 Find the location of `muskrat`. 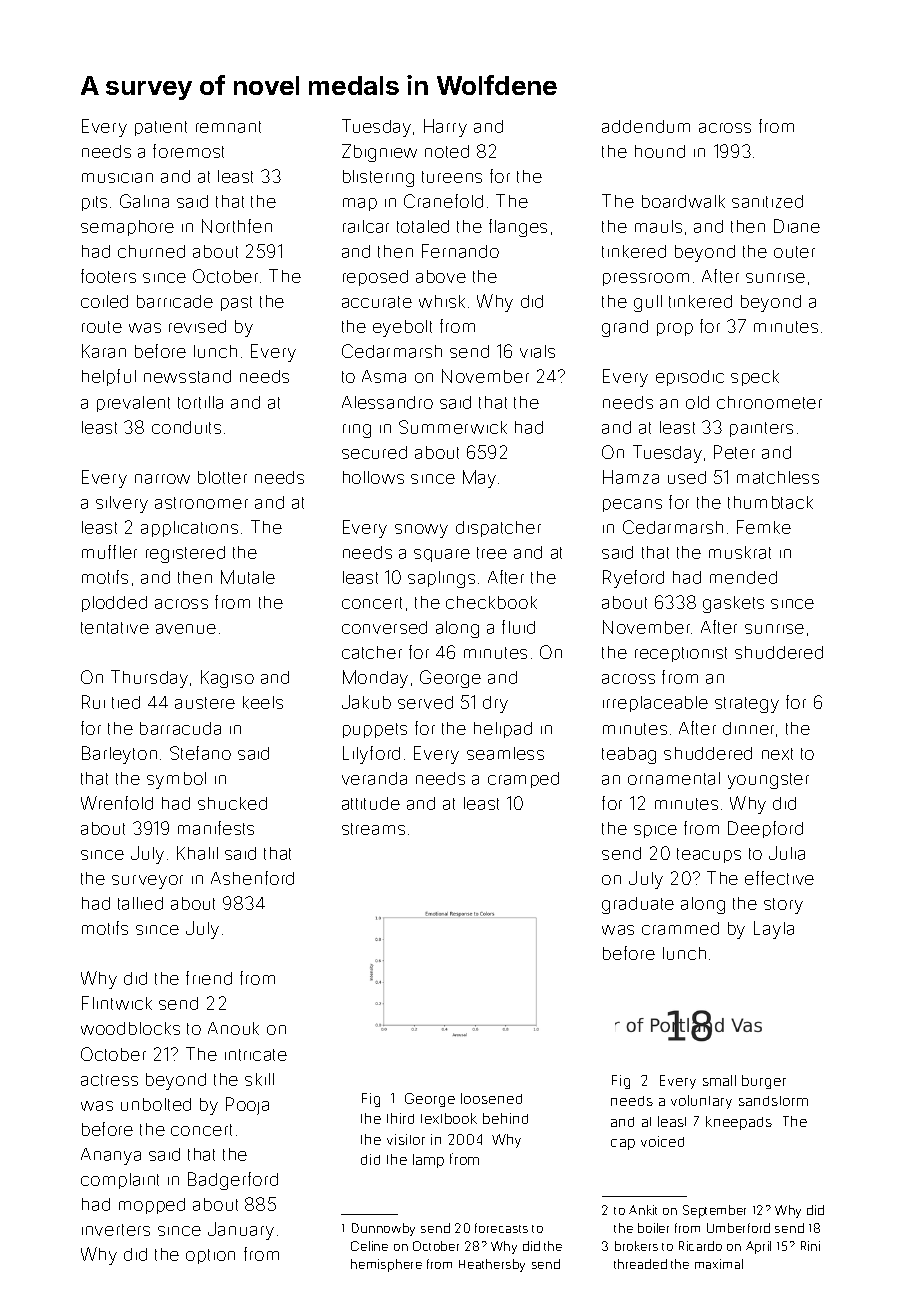

muskrat is located at coordinates (740, 552).
